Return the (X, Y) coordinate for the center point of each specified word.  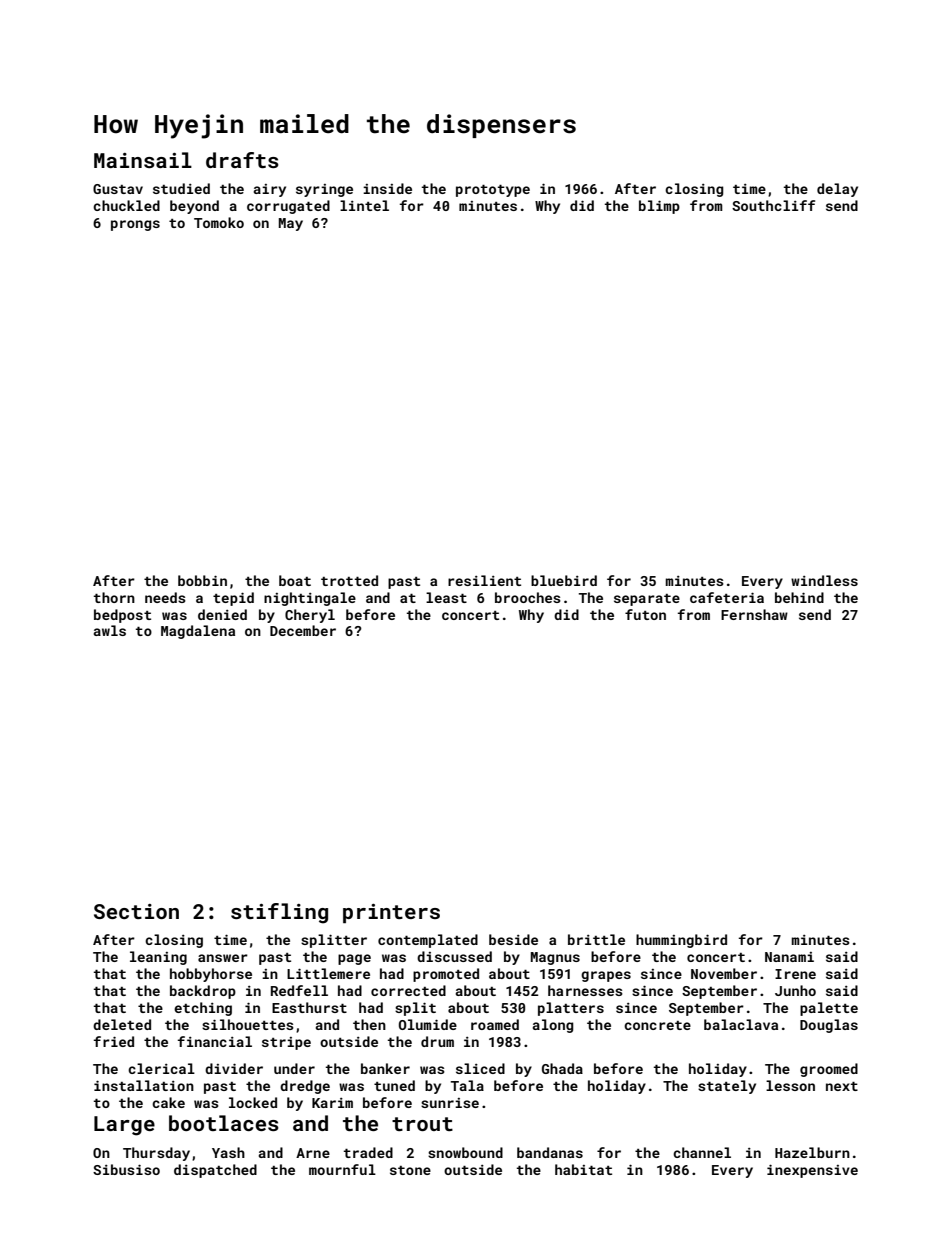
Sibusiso (126, 1169)
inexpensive (812, 1171)
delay (837, 190)
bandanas (550, 1152)
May (291, 224)
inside (387, 188)
